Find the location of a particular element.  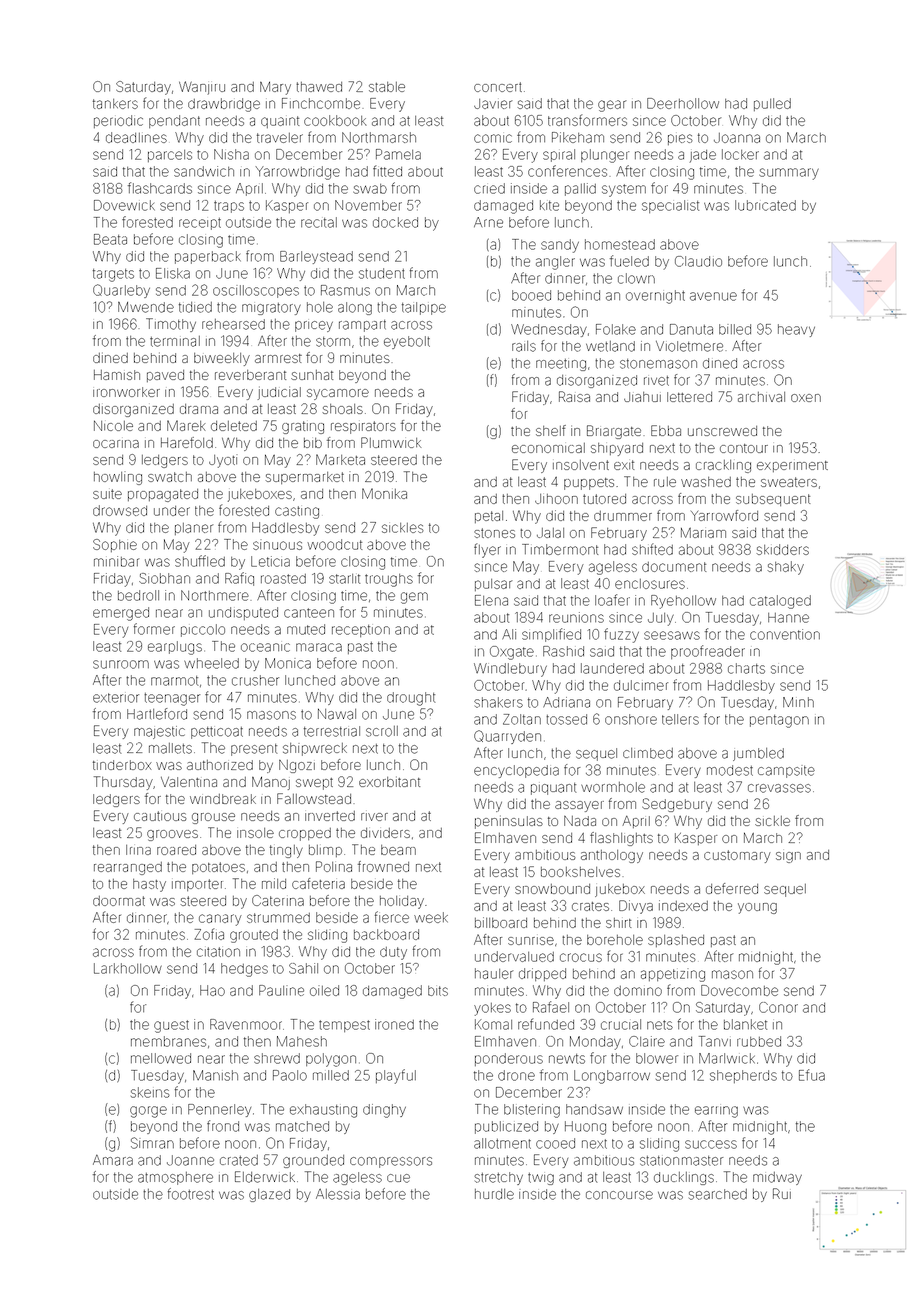

lubricated is located at coordinates (765, 205).
